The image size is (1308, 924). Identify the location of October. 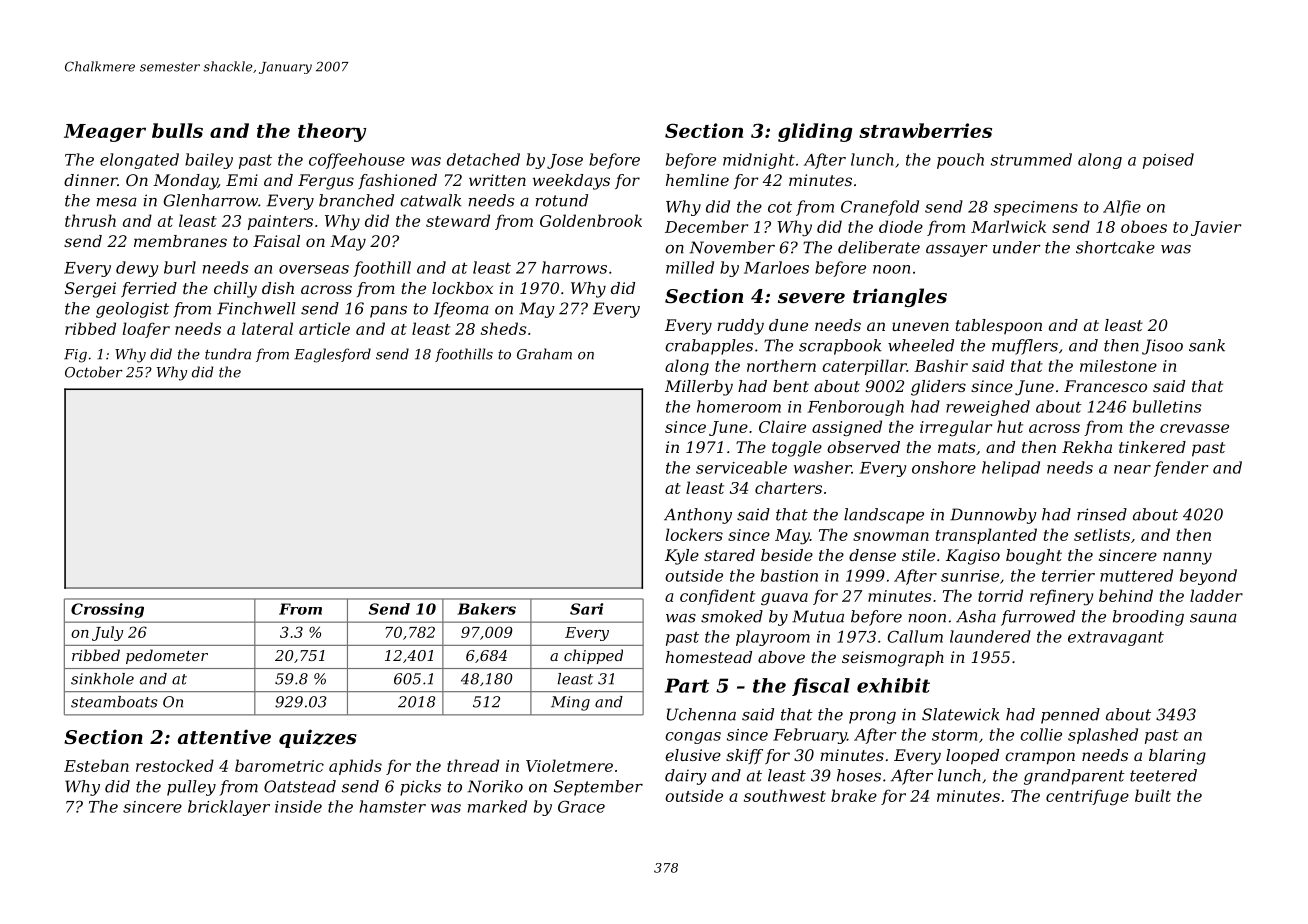
(94, 372).
